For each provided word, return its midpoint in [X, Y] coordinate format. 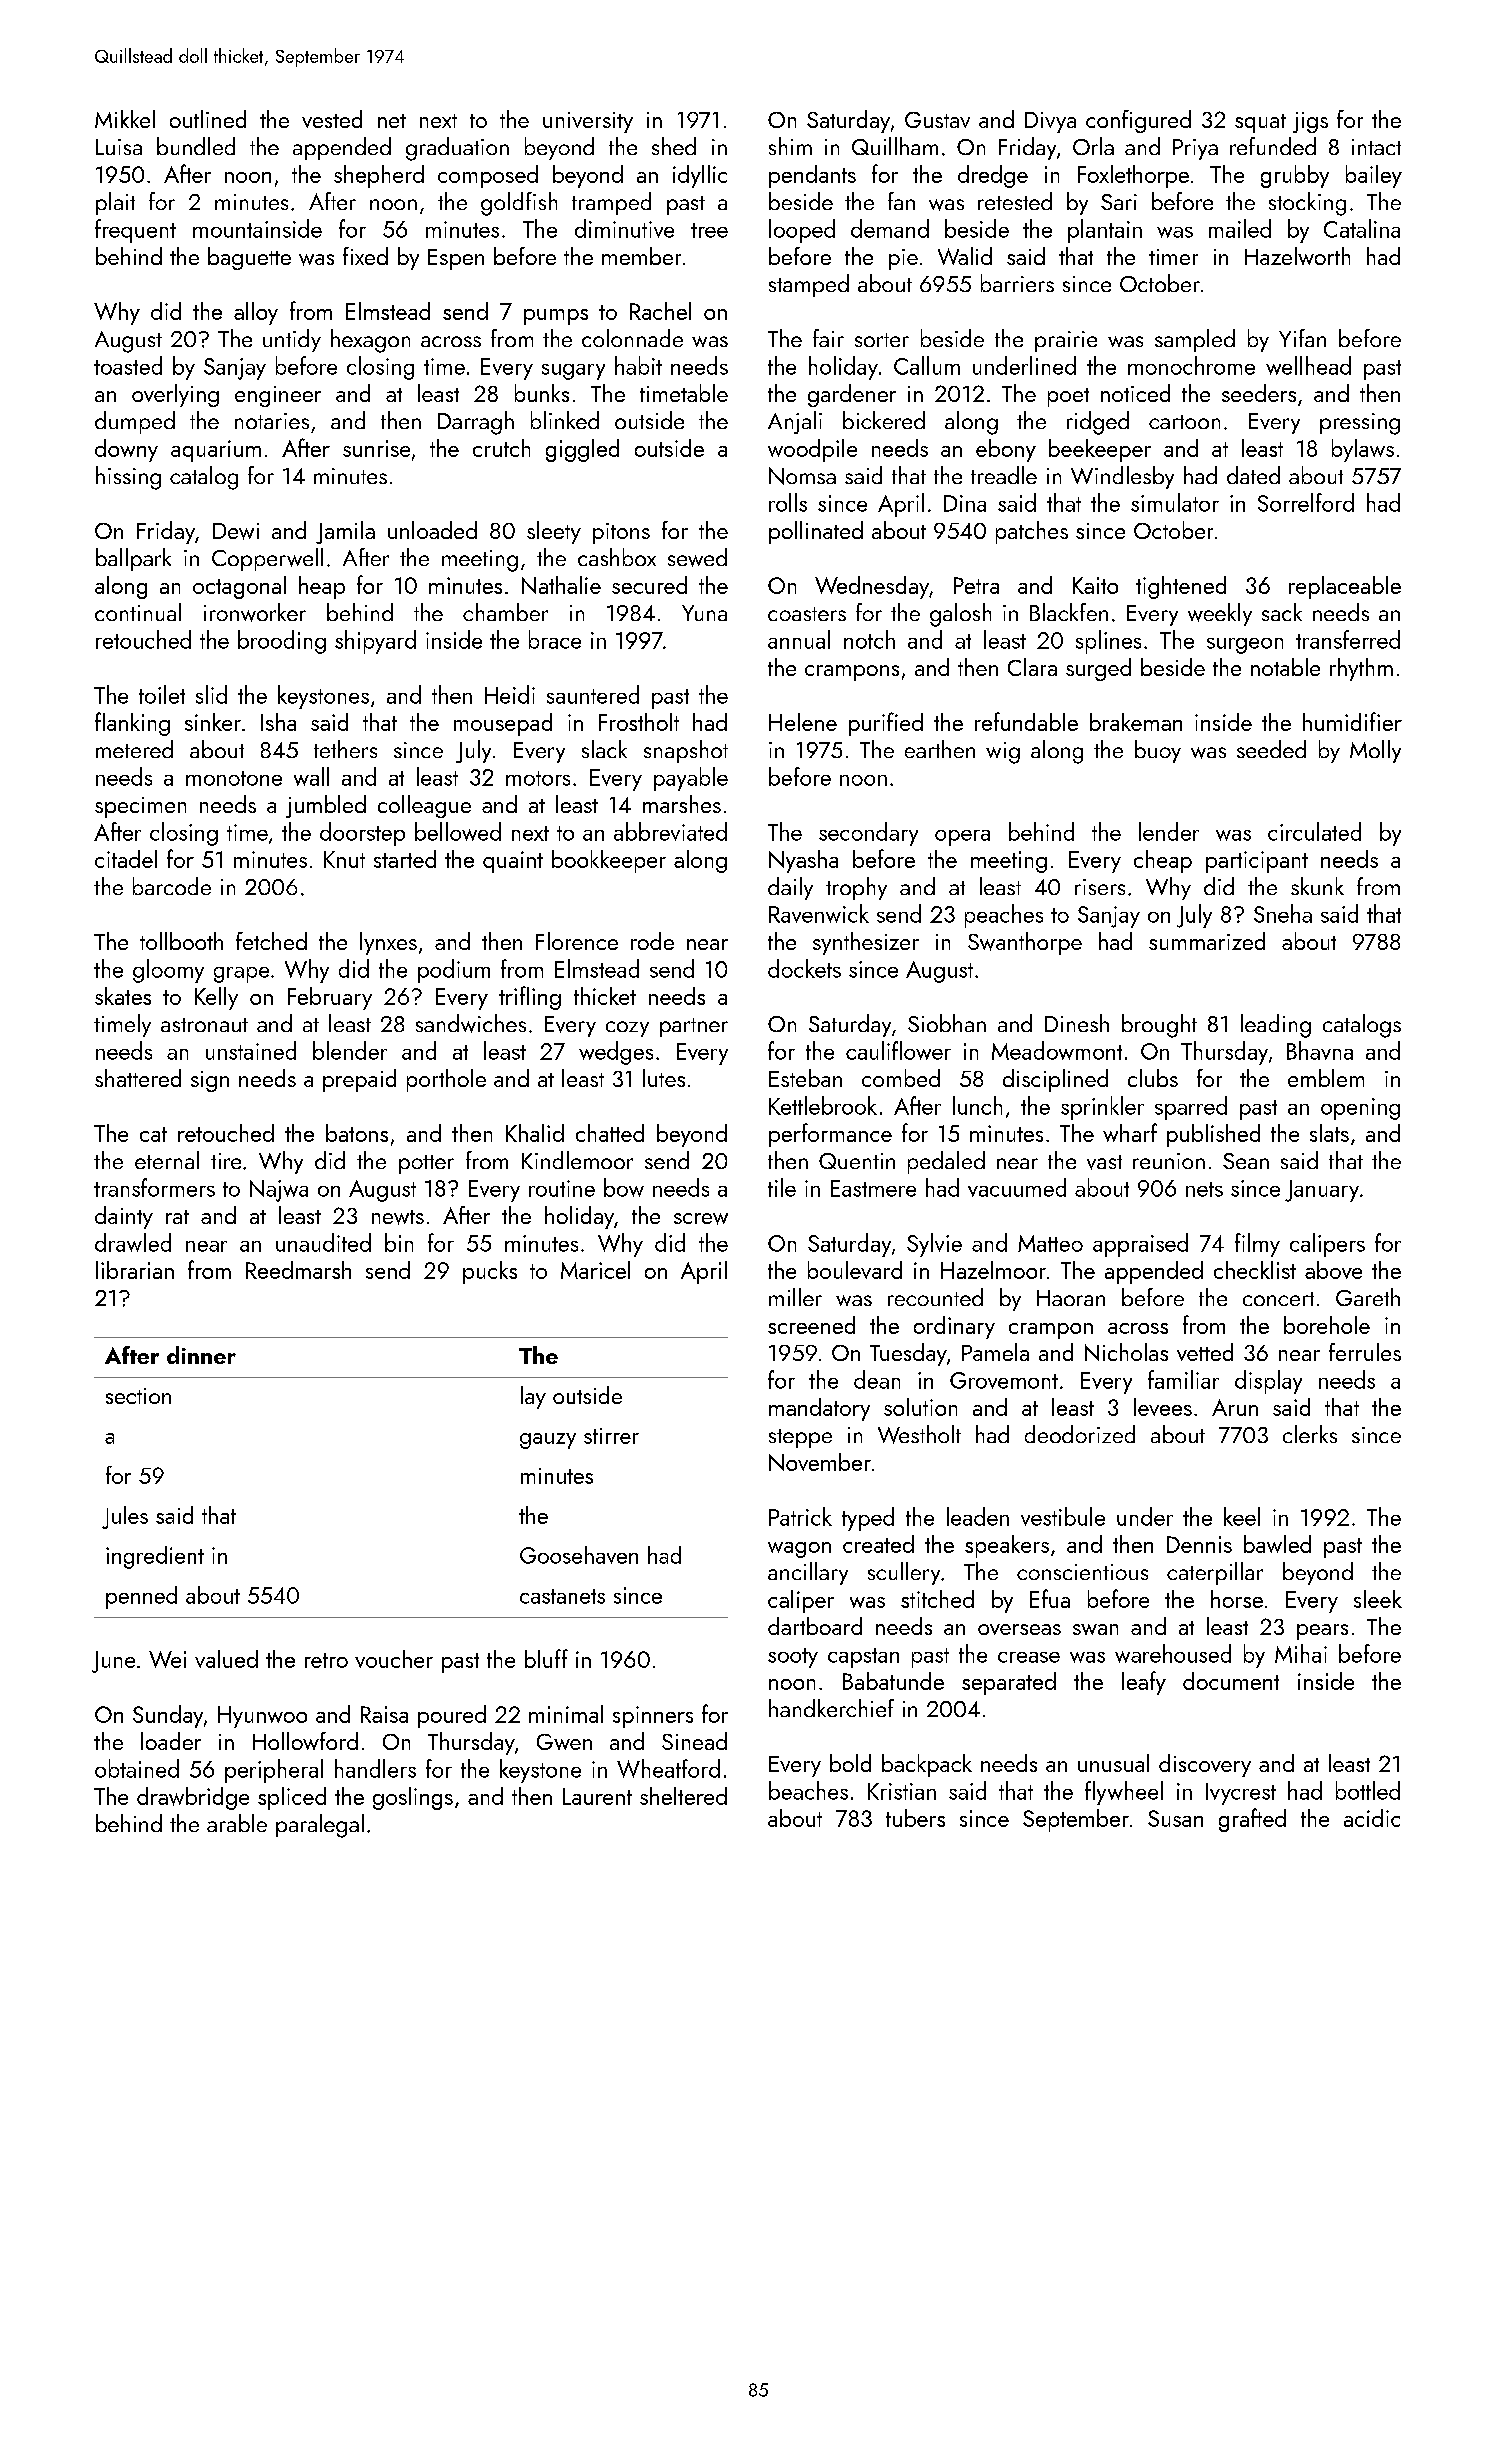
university [588, 122]
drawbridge [193, 1798]
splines [1108, 642]
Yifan [1302, 338]
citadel [126, 859]
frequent [135, 231]
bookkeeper [609, 861]
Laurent [597, 1796]
